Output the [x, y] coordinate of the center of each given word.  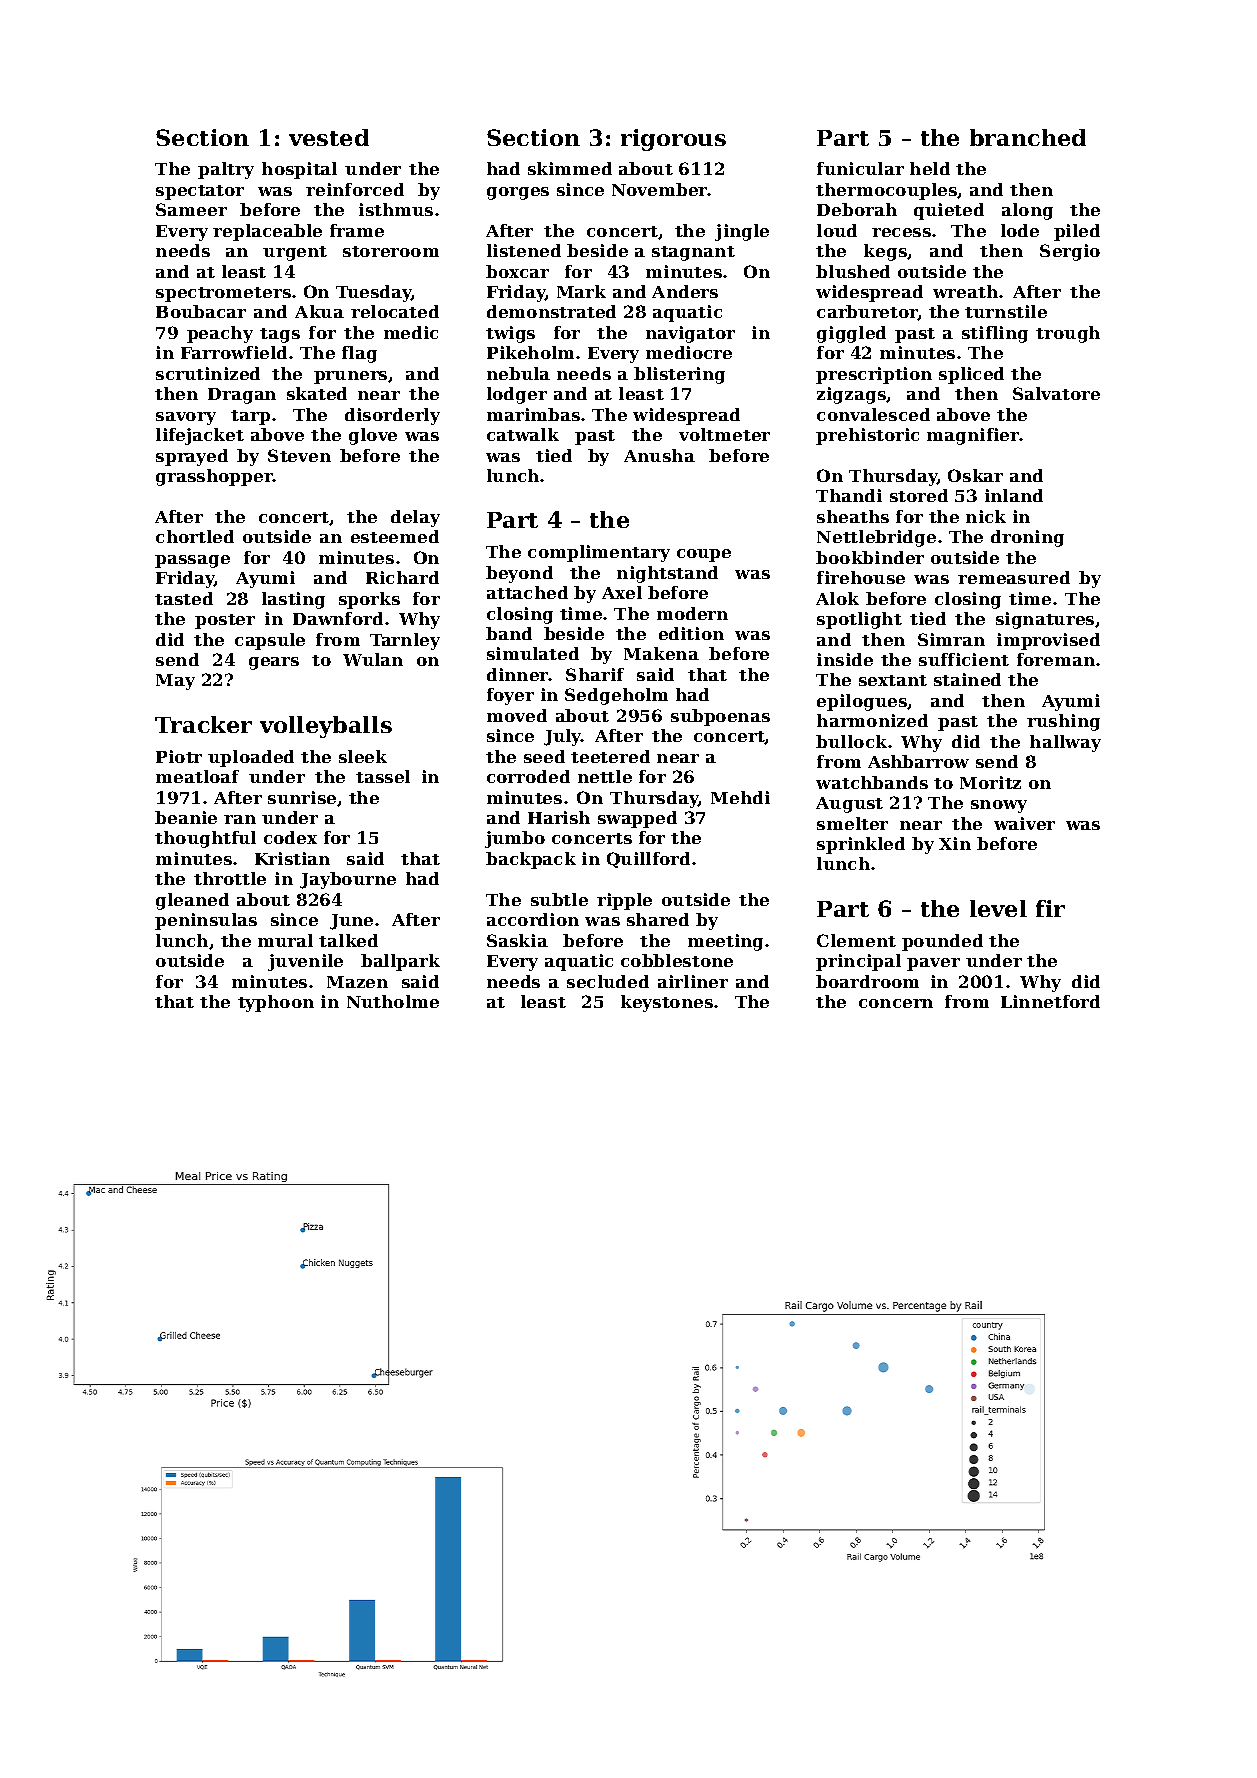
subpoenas [720, 717]
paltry [226, 170]
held [930, 168]
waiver [1024, 823]
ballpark [400, 962]
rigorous [673, 140]
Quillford [648, 860]
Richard [402, 577]
